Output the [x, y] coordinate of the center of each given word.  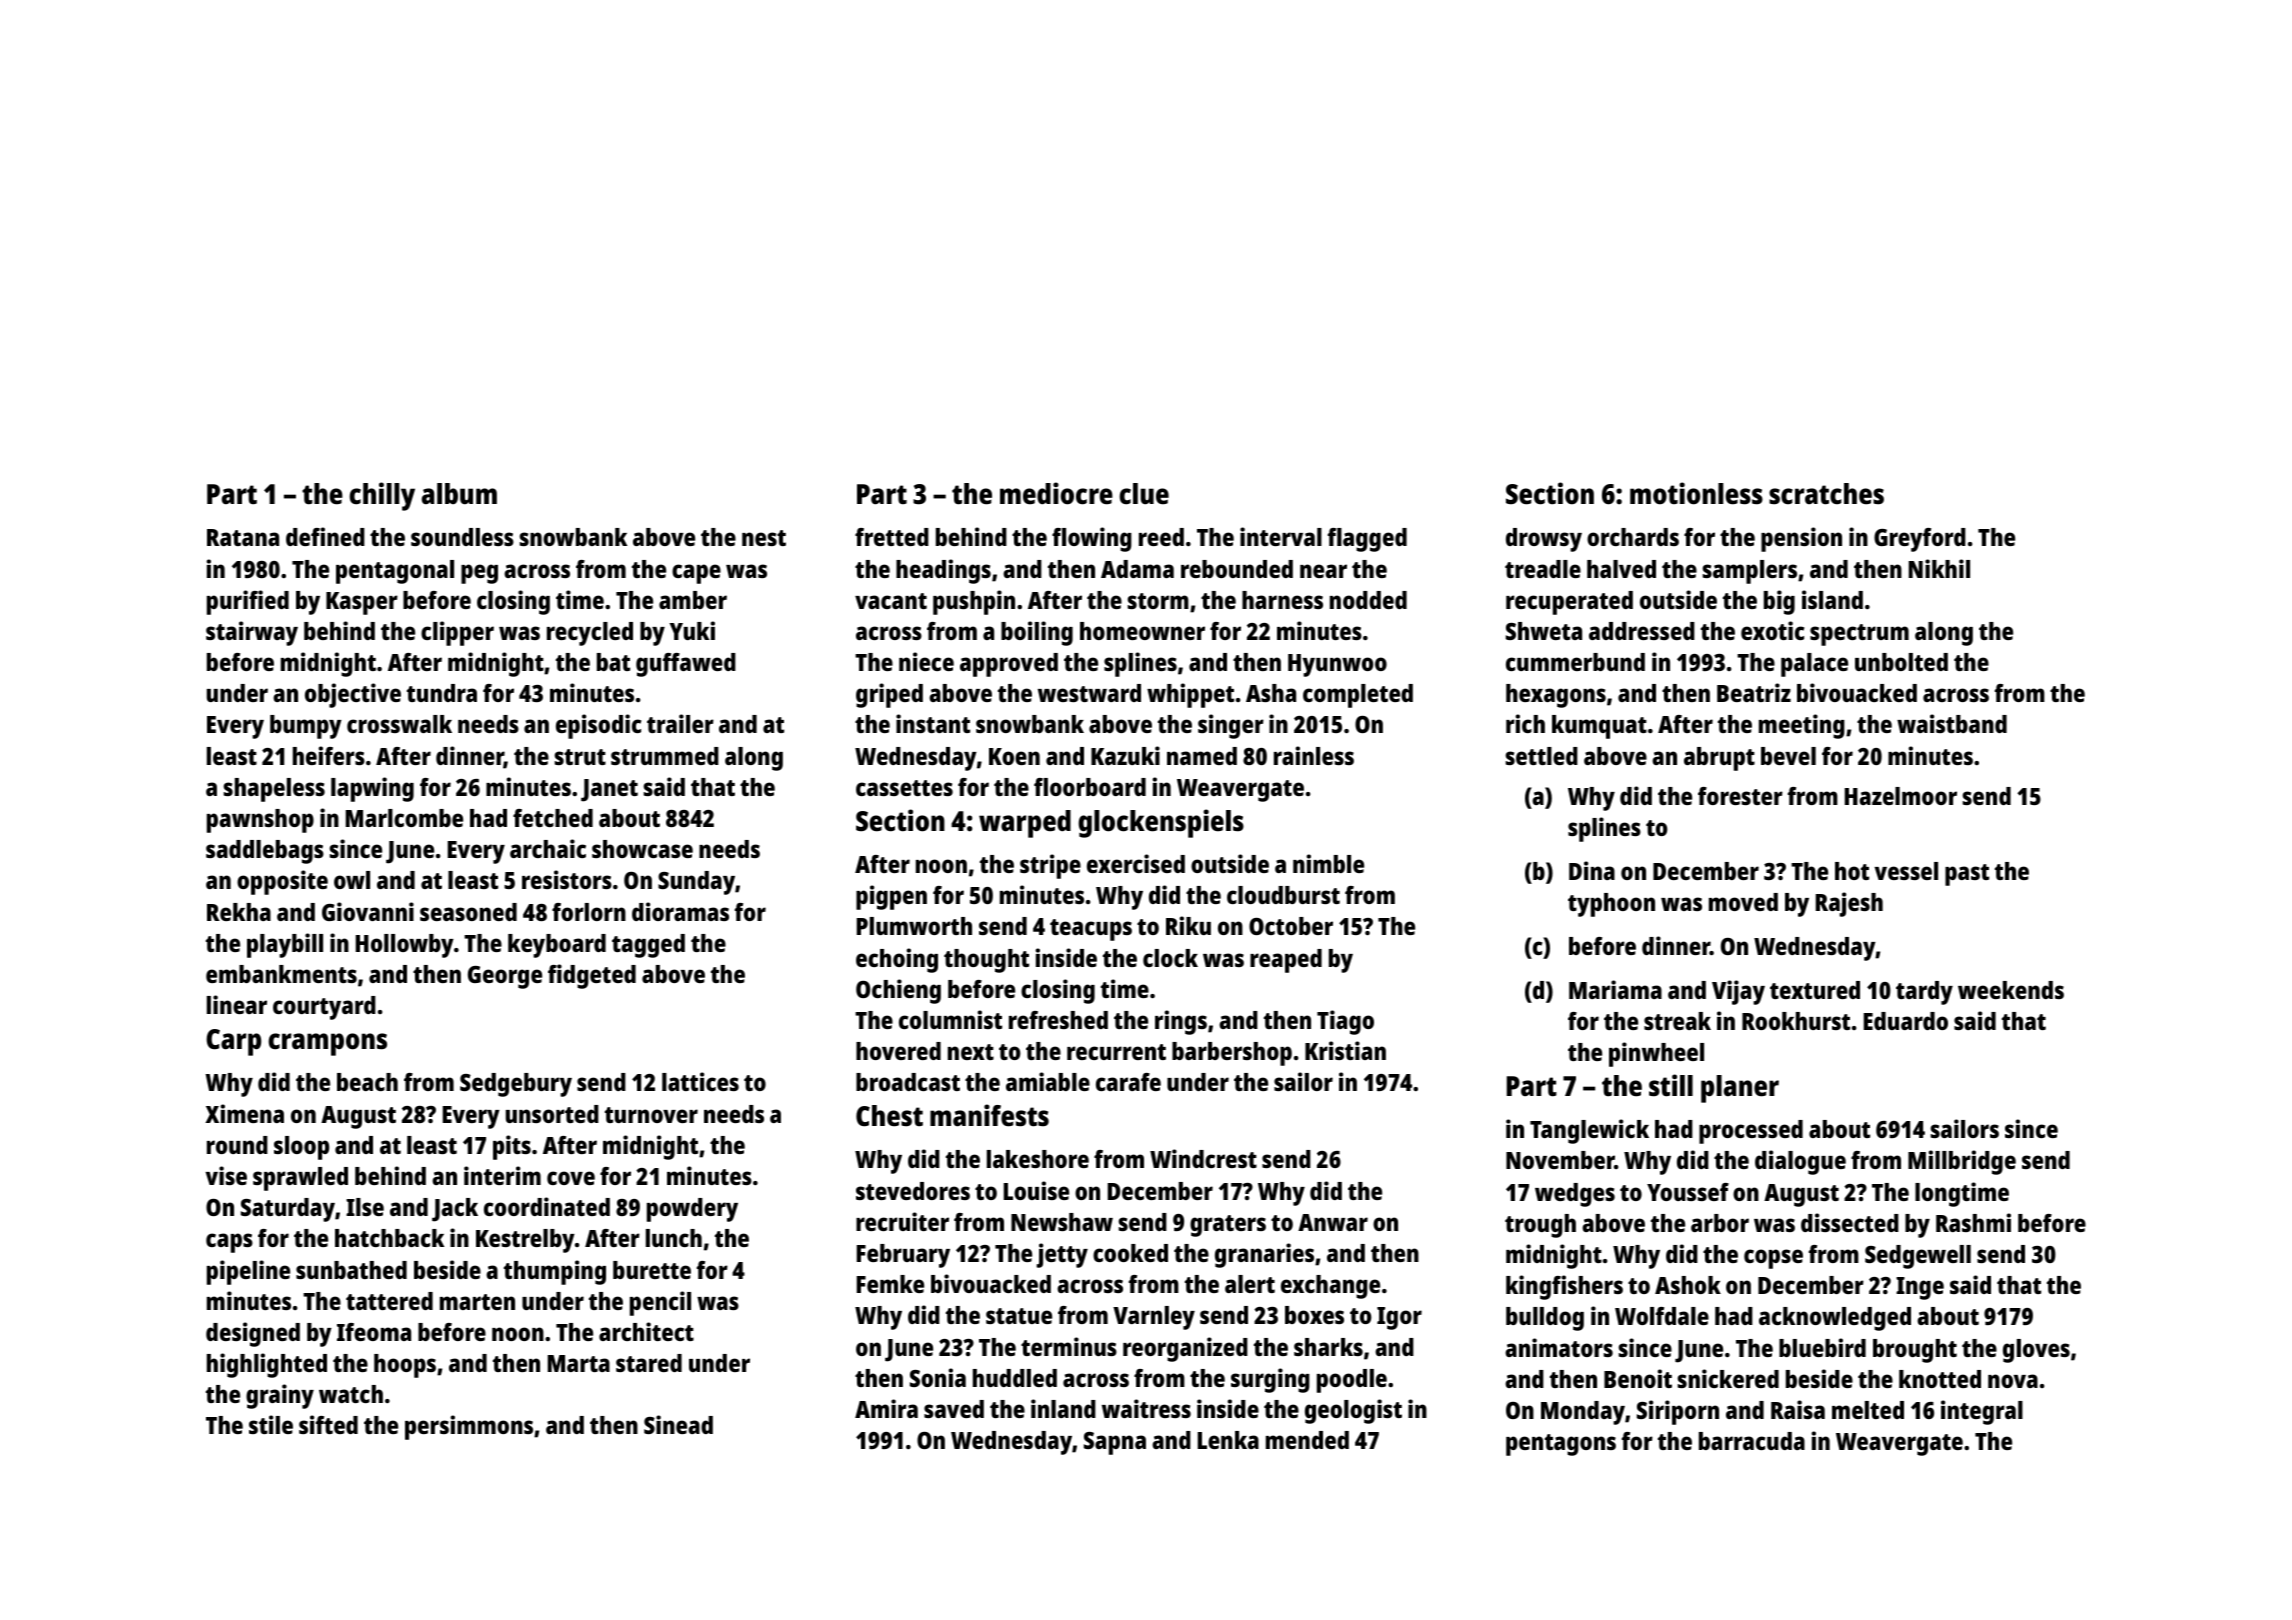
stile [271, 1424]
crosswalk [399, 724]
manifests [989, 1115]
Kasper [362, 603]
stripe [1050, 866]
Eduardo [1906, 1021]
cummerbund [1575, 662]
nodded [1368, 600]
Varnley [1154, 1318]
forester [1740, 796]
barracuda [1752, 1441]
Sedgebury [516, 1085]
